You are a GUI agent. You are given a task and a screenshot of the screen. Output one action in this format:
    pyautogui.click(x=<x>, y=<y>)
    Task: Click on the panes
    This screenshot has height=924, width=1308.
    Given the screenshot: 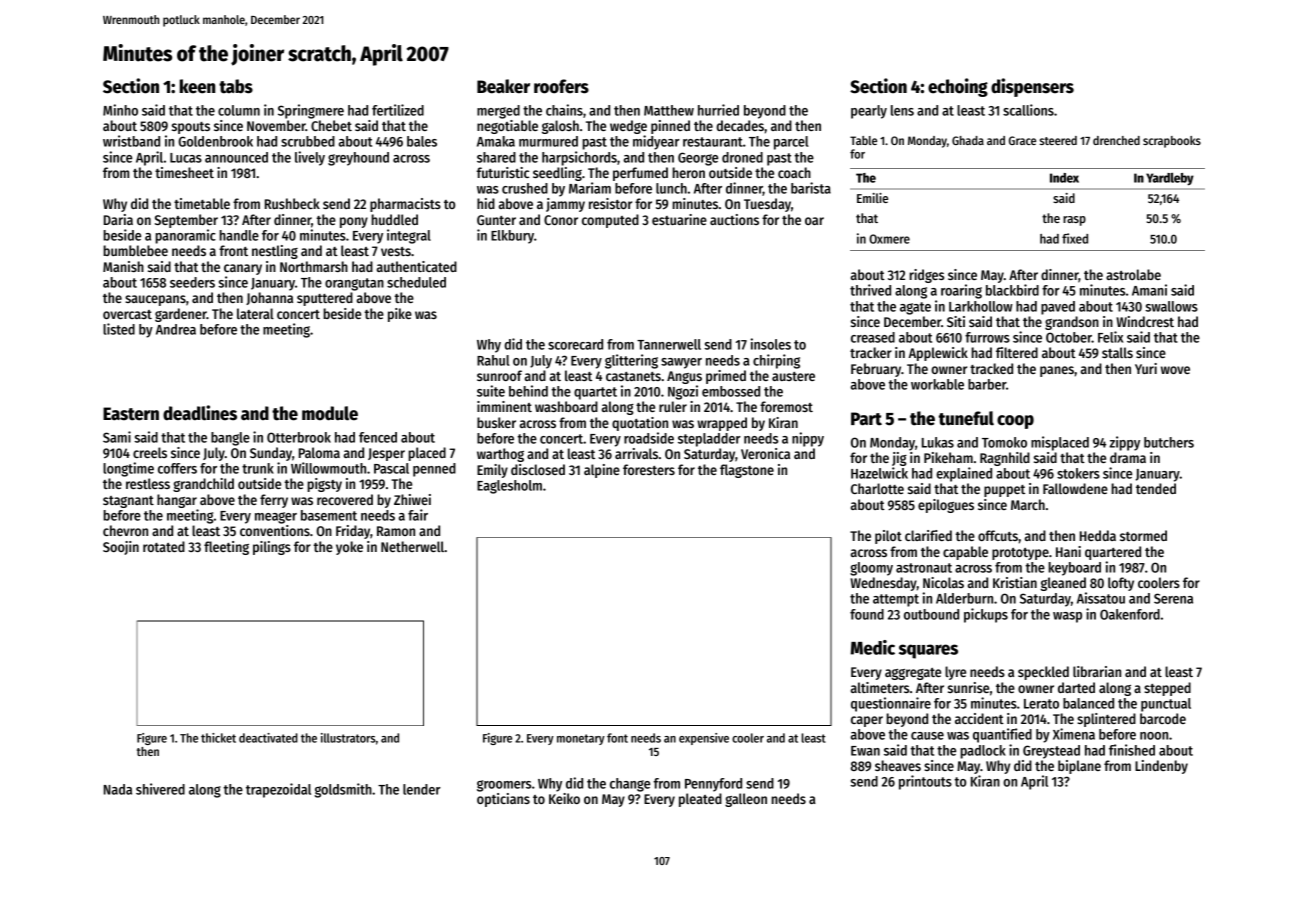 What is the action you would take?
    pyautogui.click(x=1057, y=371)
